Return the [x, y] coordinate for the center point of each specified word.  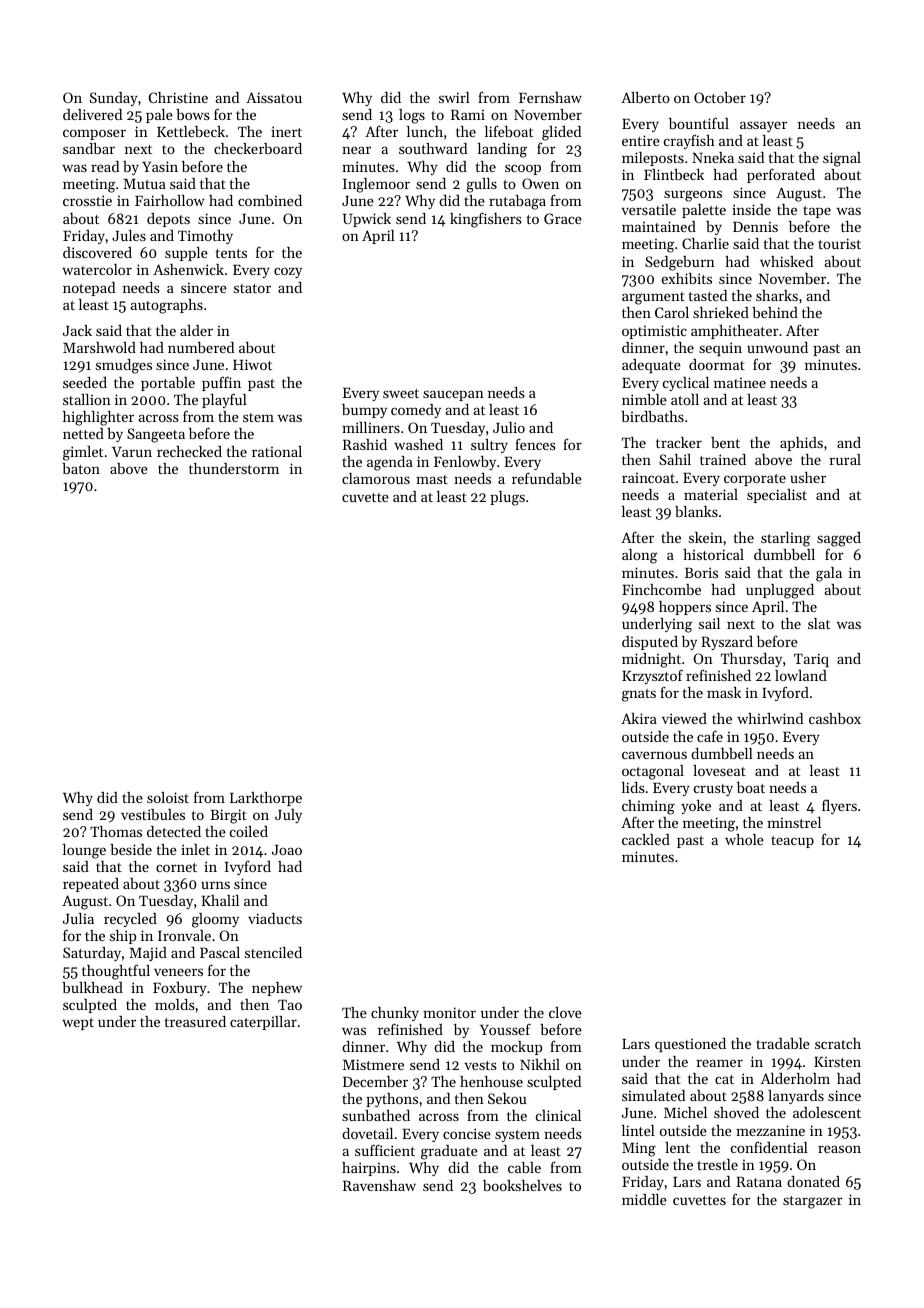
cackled [646, 839]
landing [502, 150]
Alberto [645, 97]
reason [839, 1149]
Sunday [114, 99]
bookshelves [522, 1185]
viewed [684, 718]
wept [78, 1024]
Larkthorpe [266, 799]
